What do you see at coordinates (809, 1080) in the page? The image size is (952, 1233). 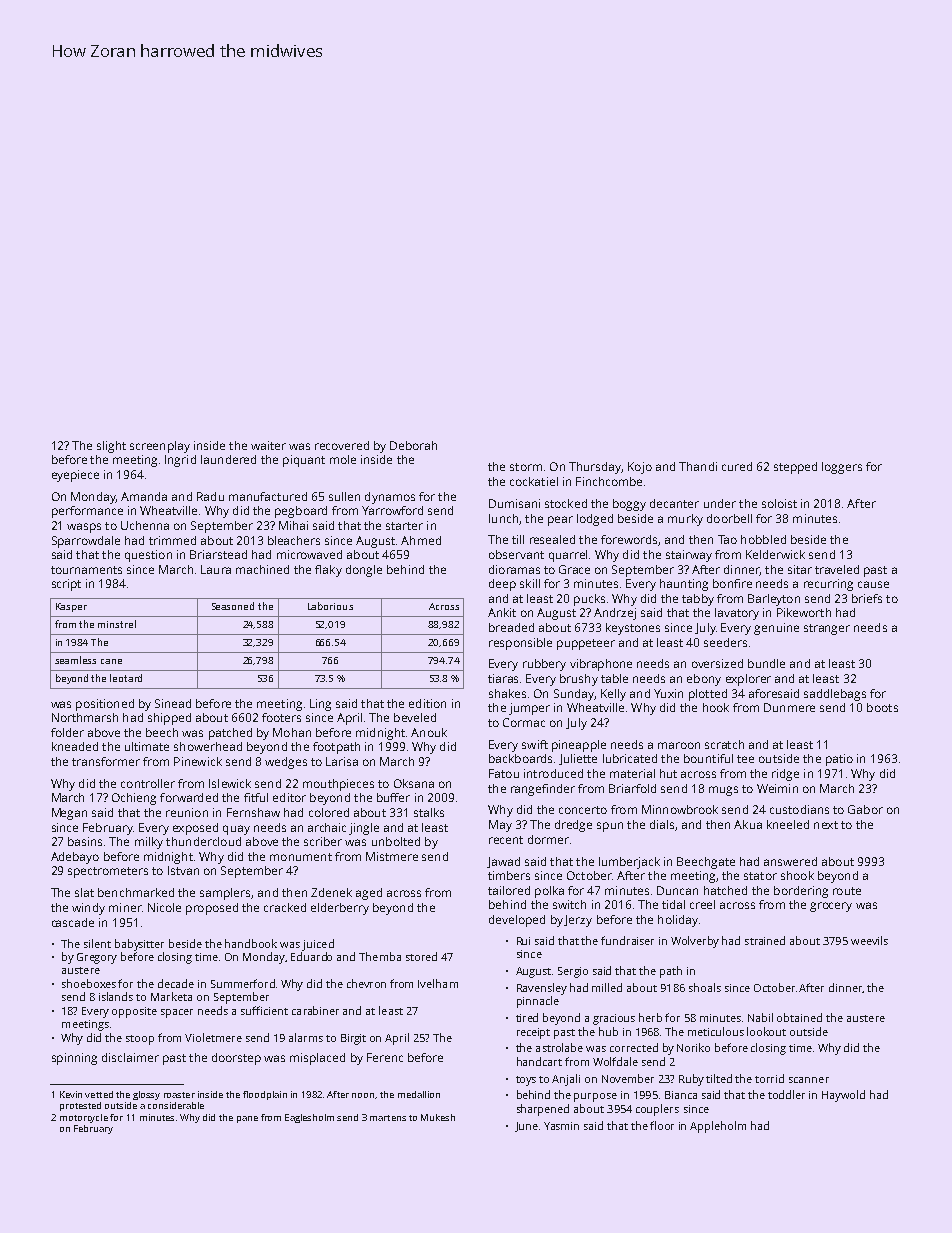 I see `scanner` at bounding box center [809, 1080].
